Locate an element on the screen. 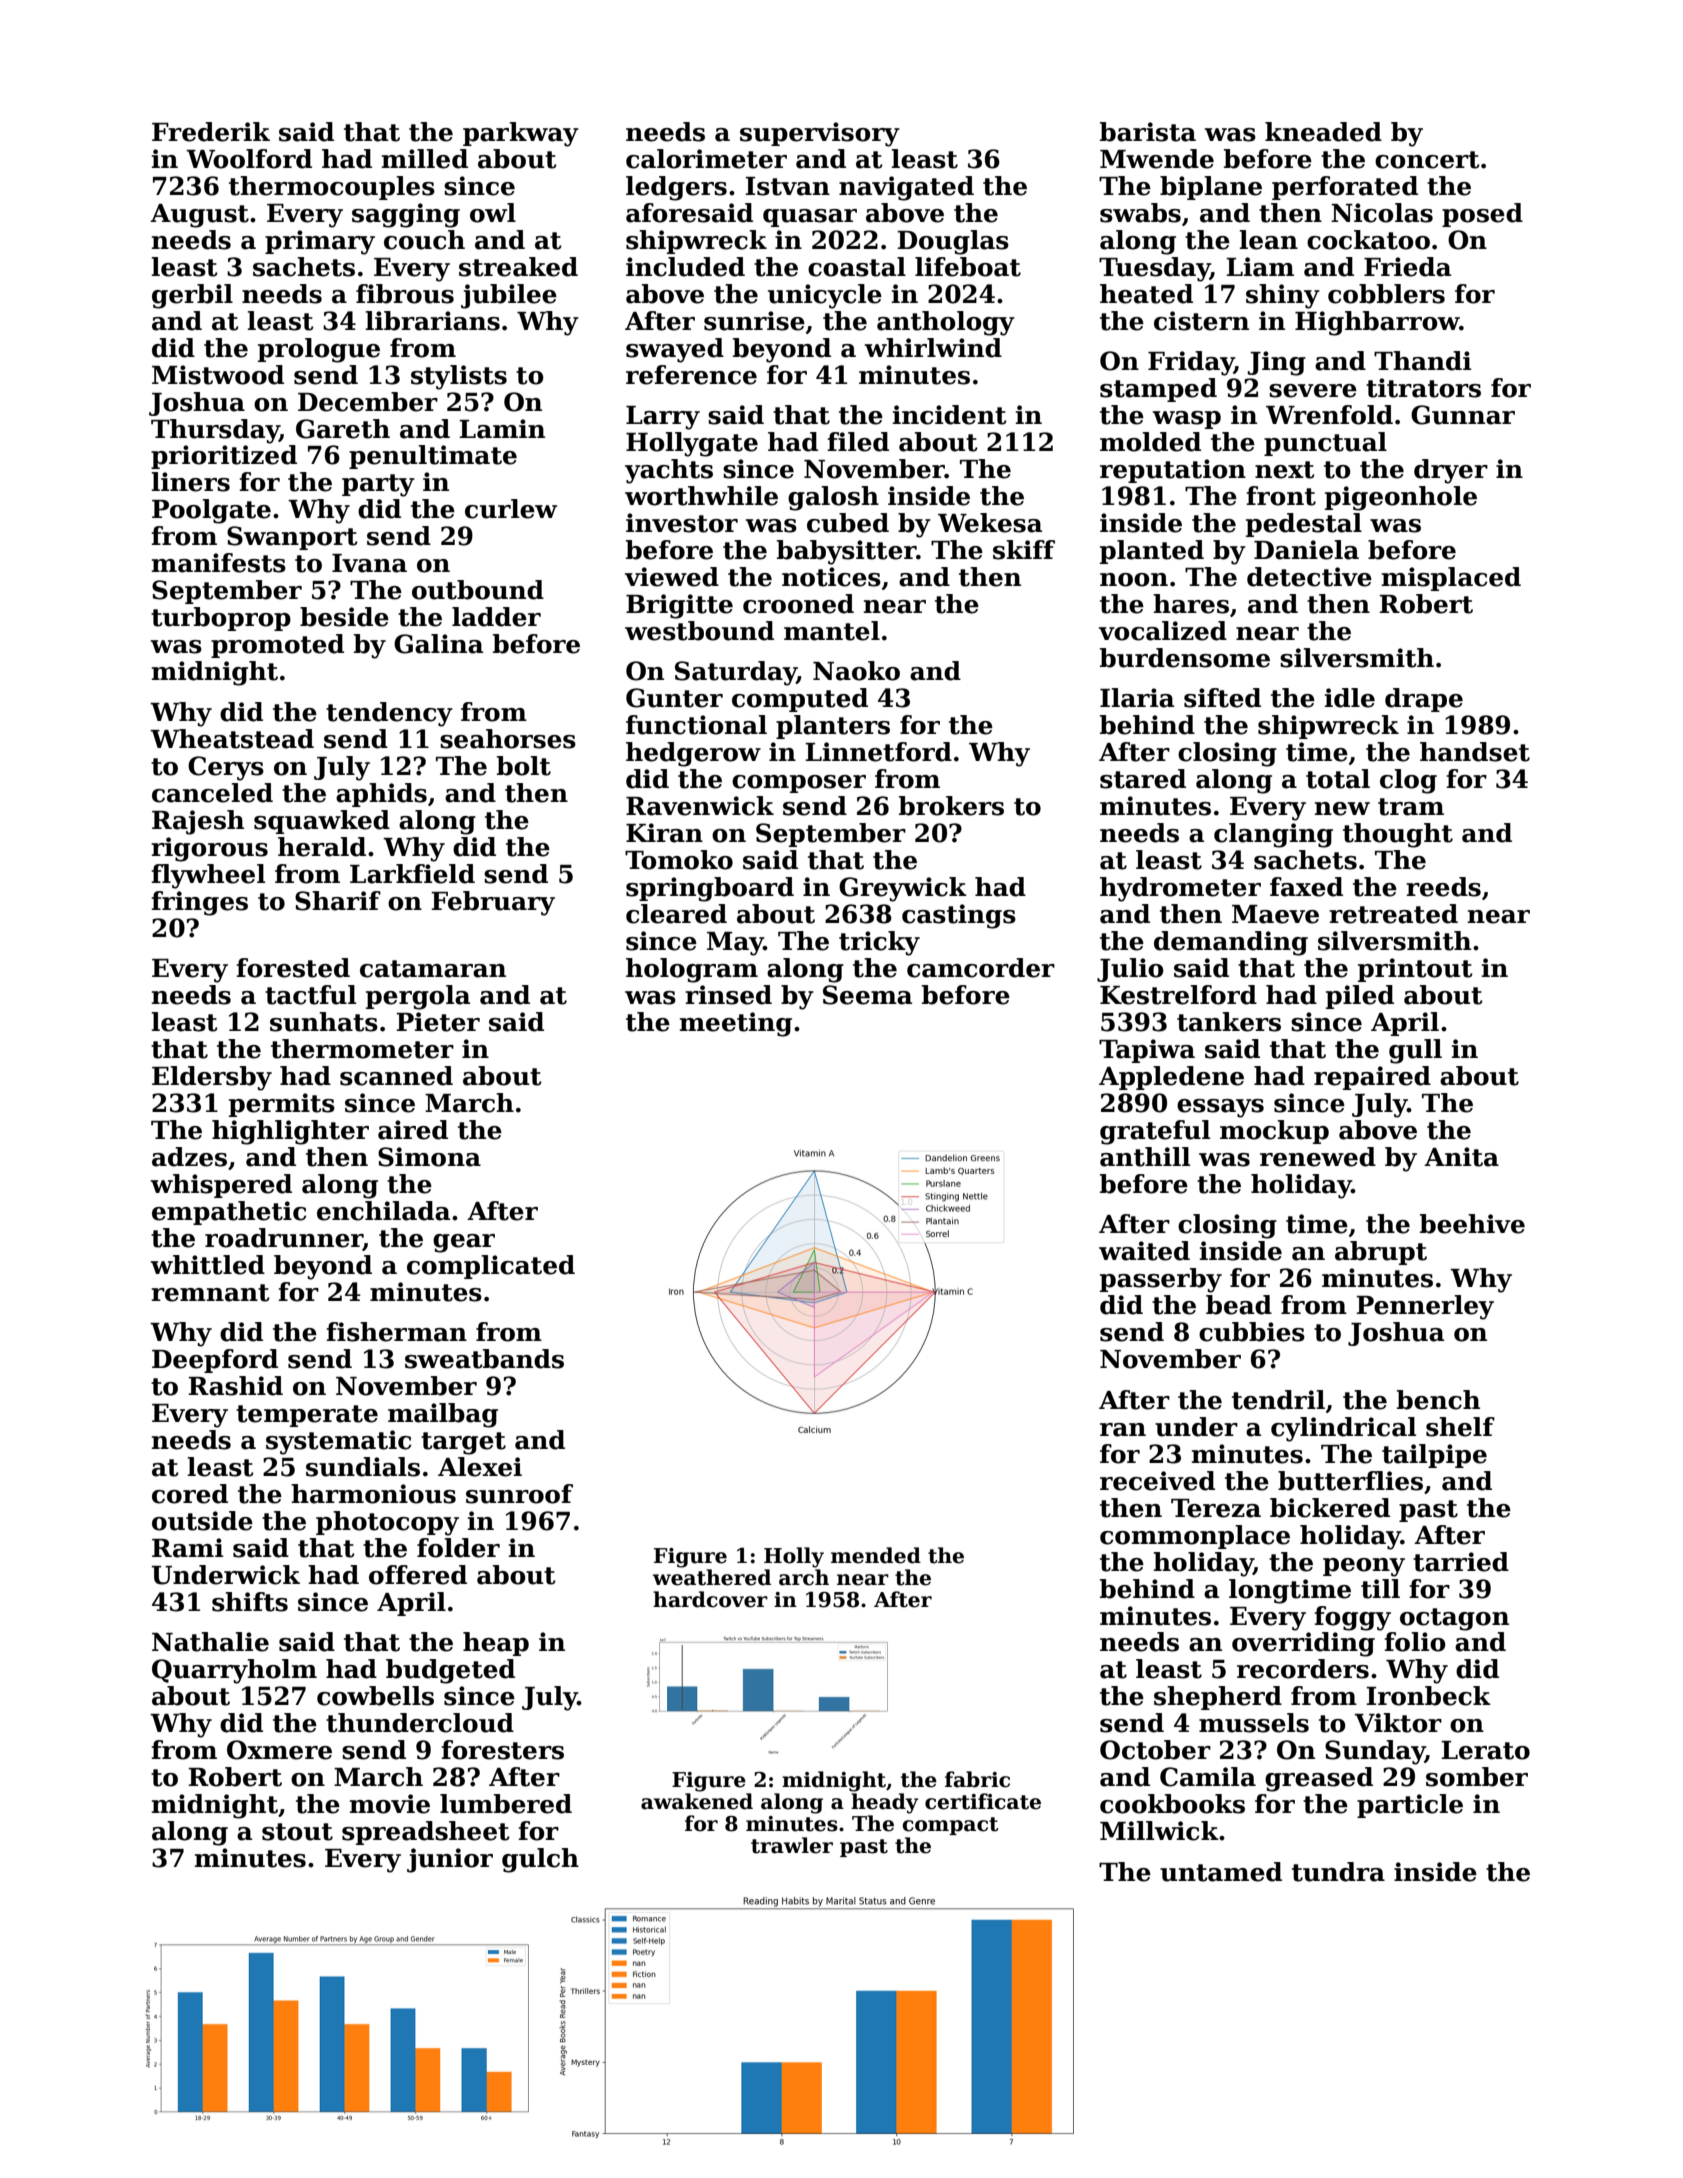 The image size is (1683, 2178). kneaded is located at coordinates (1323, 132).
